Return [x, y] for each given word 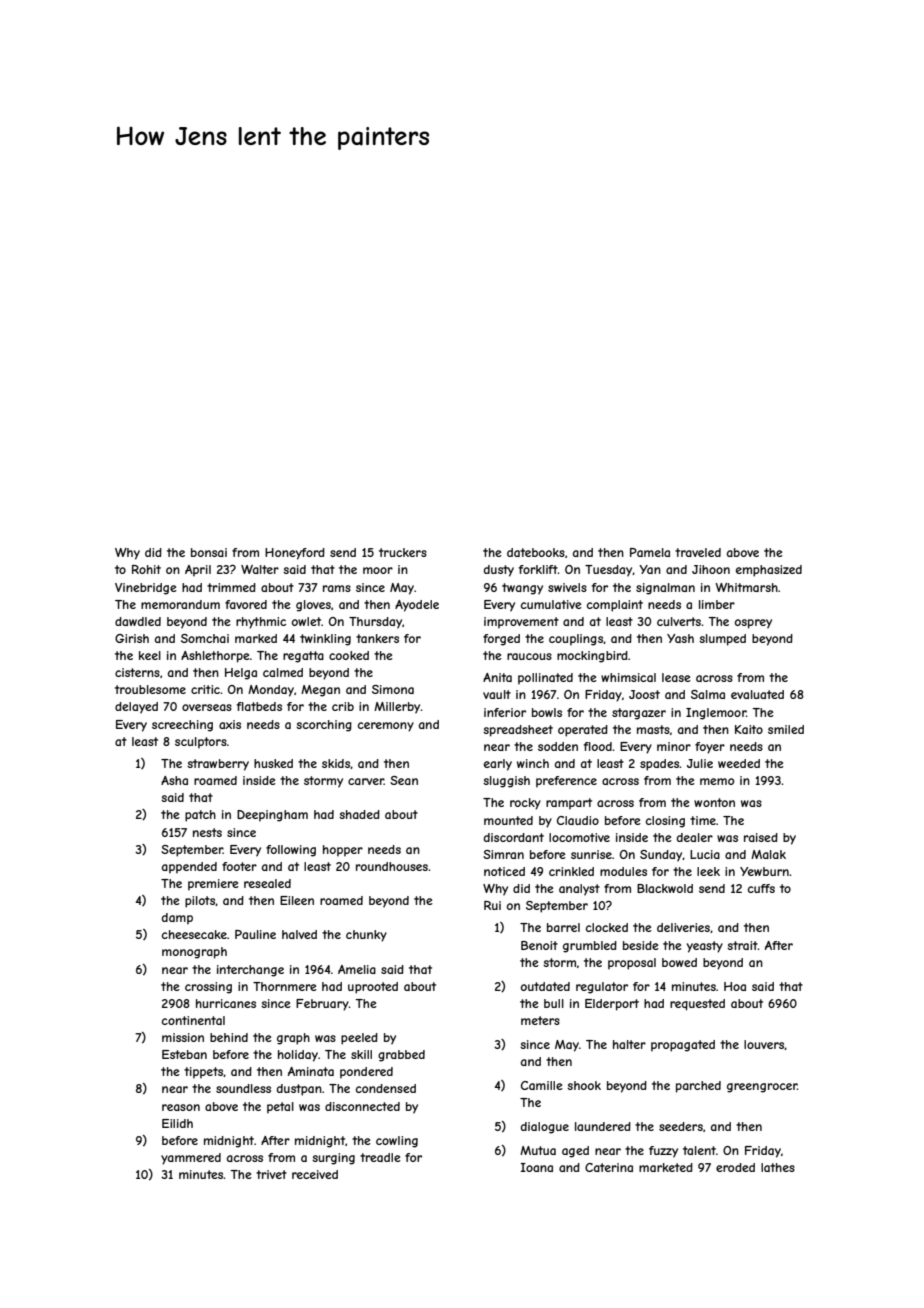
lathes [778, 1167]
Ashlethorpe [215, 657]
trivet [271, 1174]
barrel [563, 927]
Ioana [536, 1167]
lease [676, 677]
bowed [679, 962]
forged [501, 640]
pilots [200, 902]
